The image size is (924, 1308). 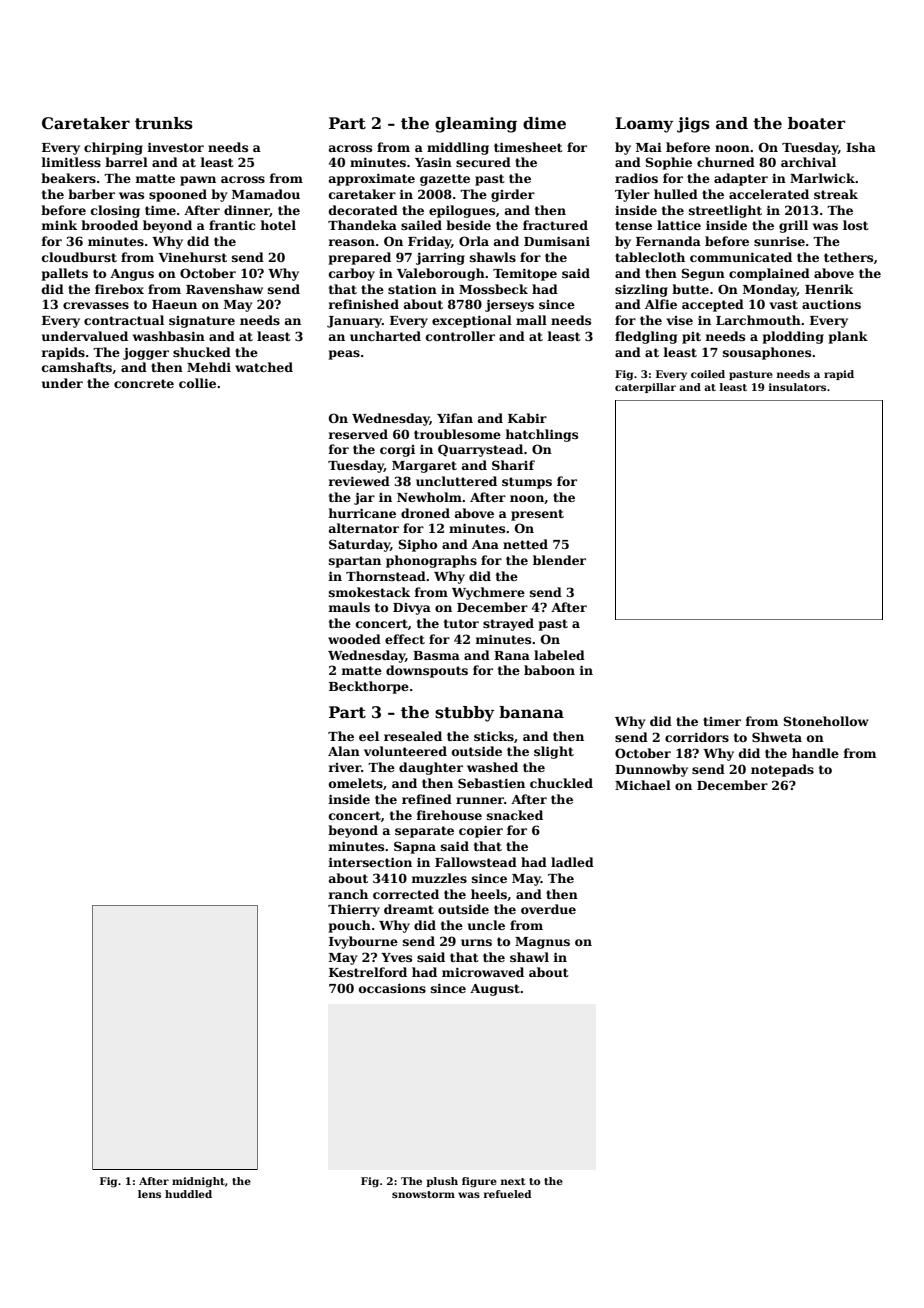 What do you see at coordinates (344, 751) in the screenshot?
I see `Alan` at bounding box center [344, 751].
